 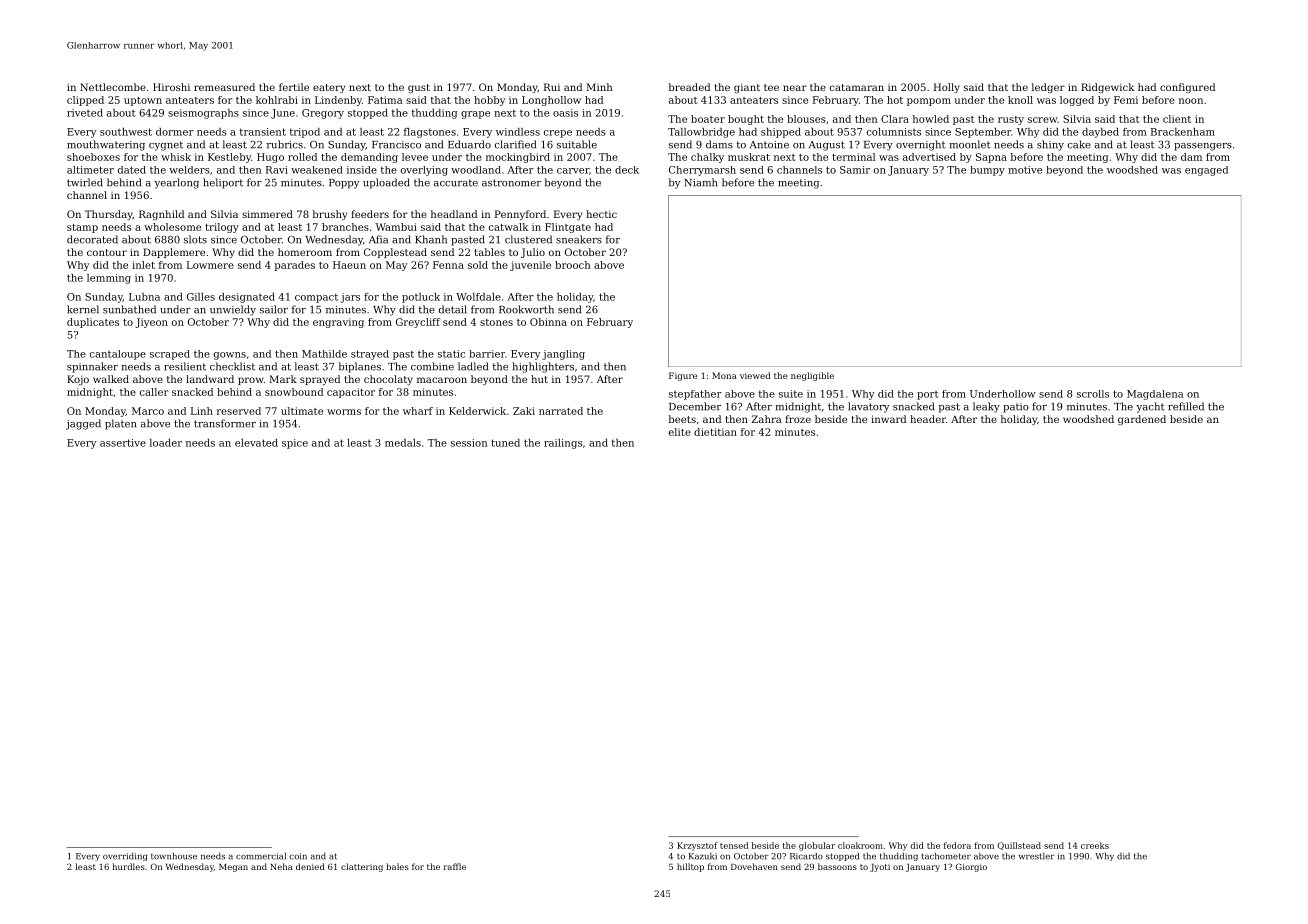 I want to click on medals, so click(x=403, y=443).
